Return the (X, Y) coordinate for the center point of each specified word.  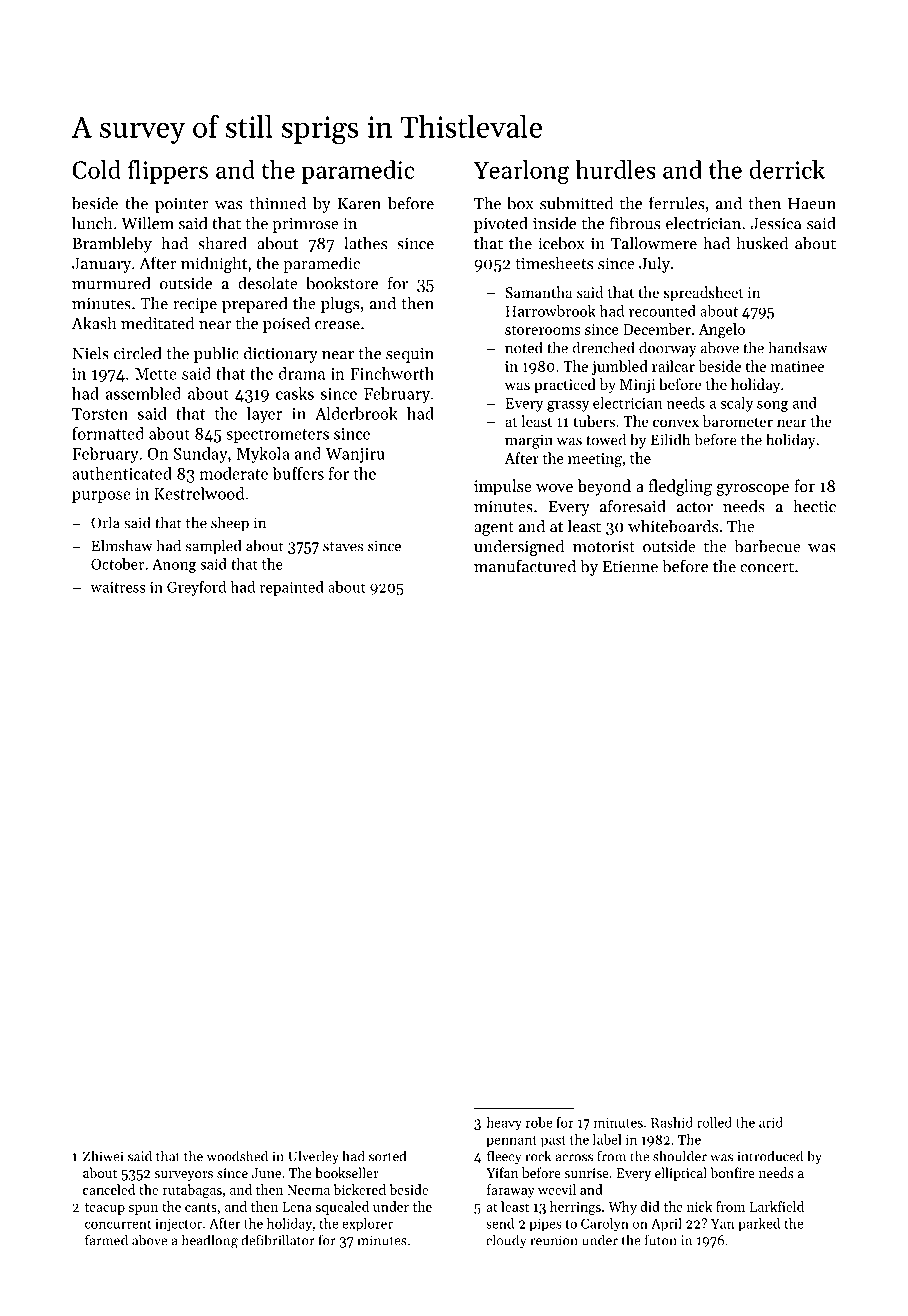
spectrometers (277, 436)
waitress (118, 587)
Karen (359, 204)
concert (767, 567)
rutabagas (192, 1191)
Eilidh (670, 439)
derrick (787, 169)
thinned (277, 203)
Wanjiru (355, 455)
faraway (511, 1191)
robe (539, 1122)
